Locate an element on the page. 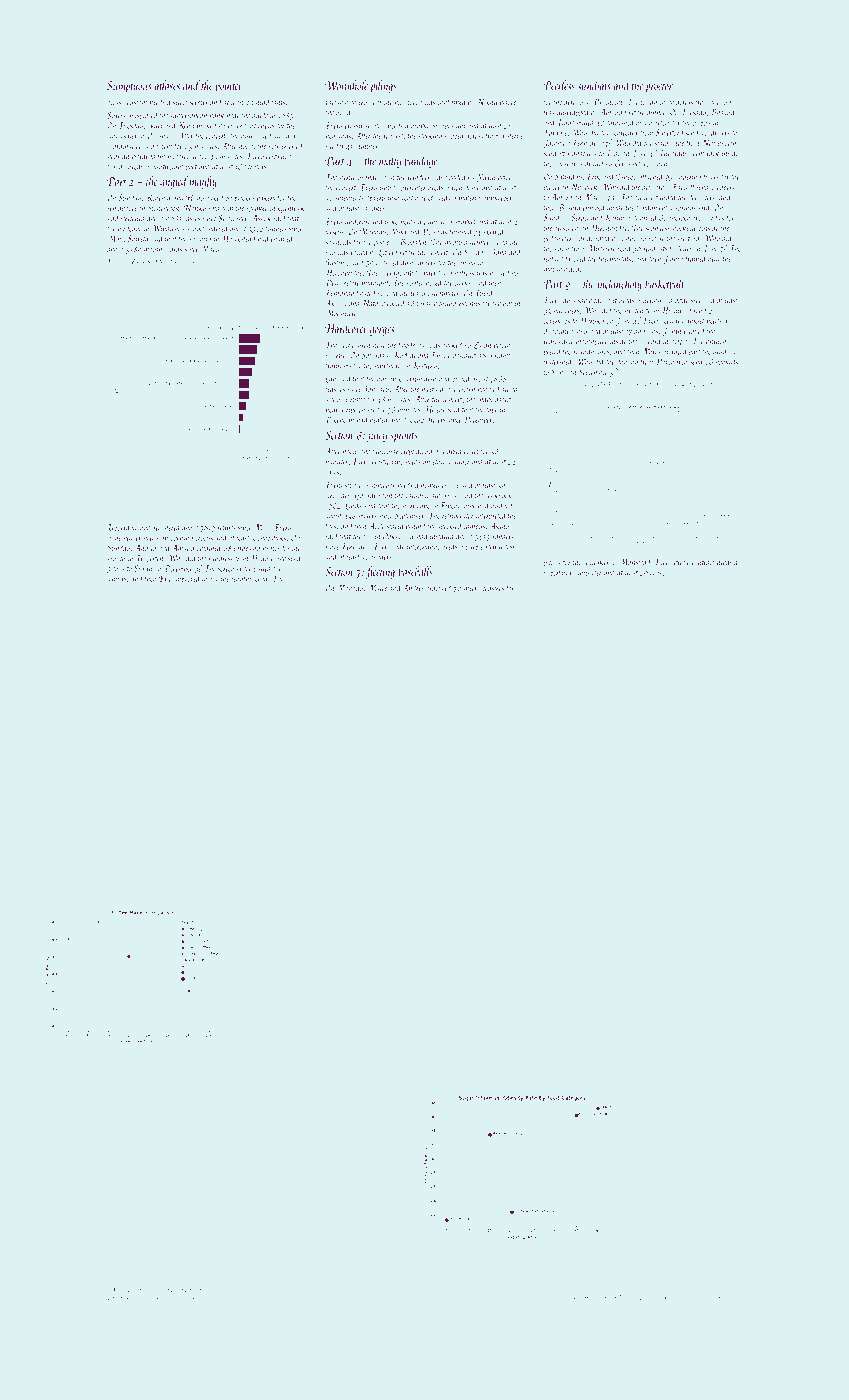  month is located at coordinates (116, 558).
